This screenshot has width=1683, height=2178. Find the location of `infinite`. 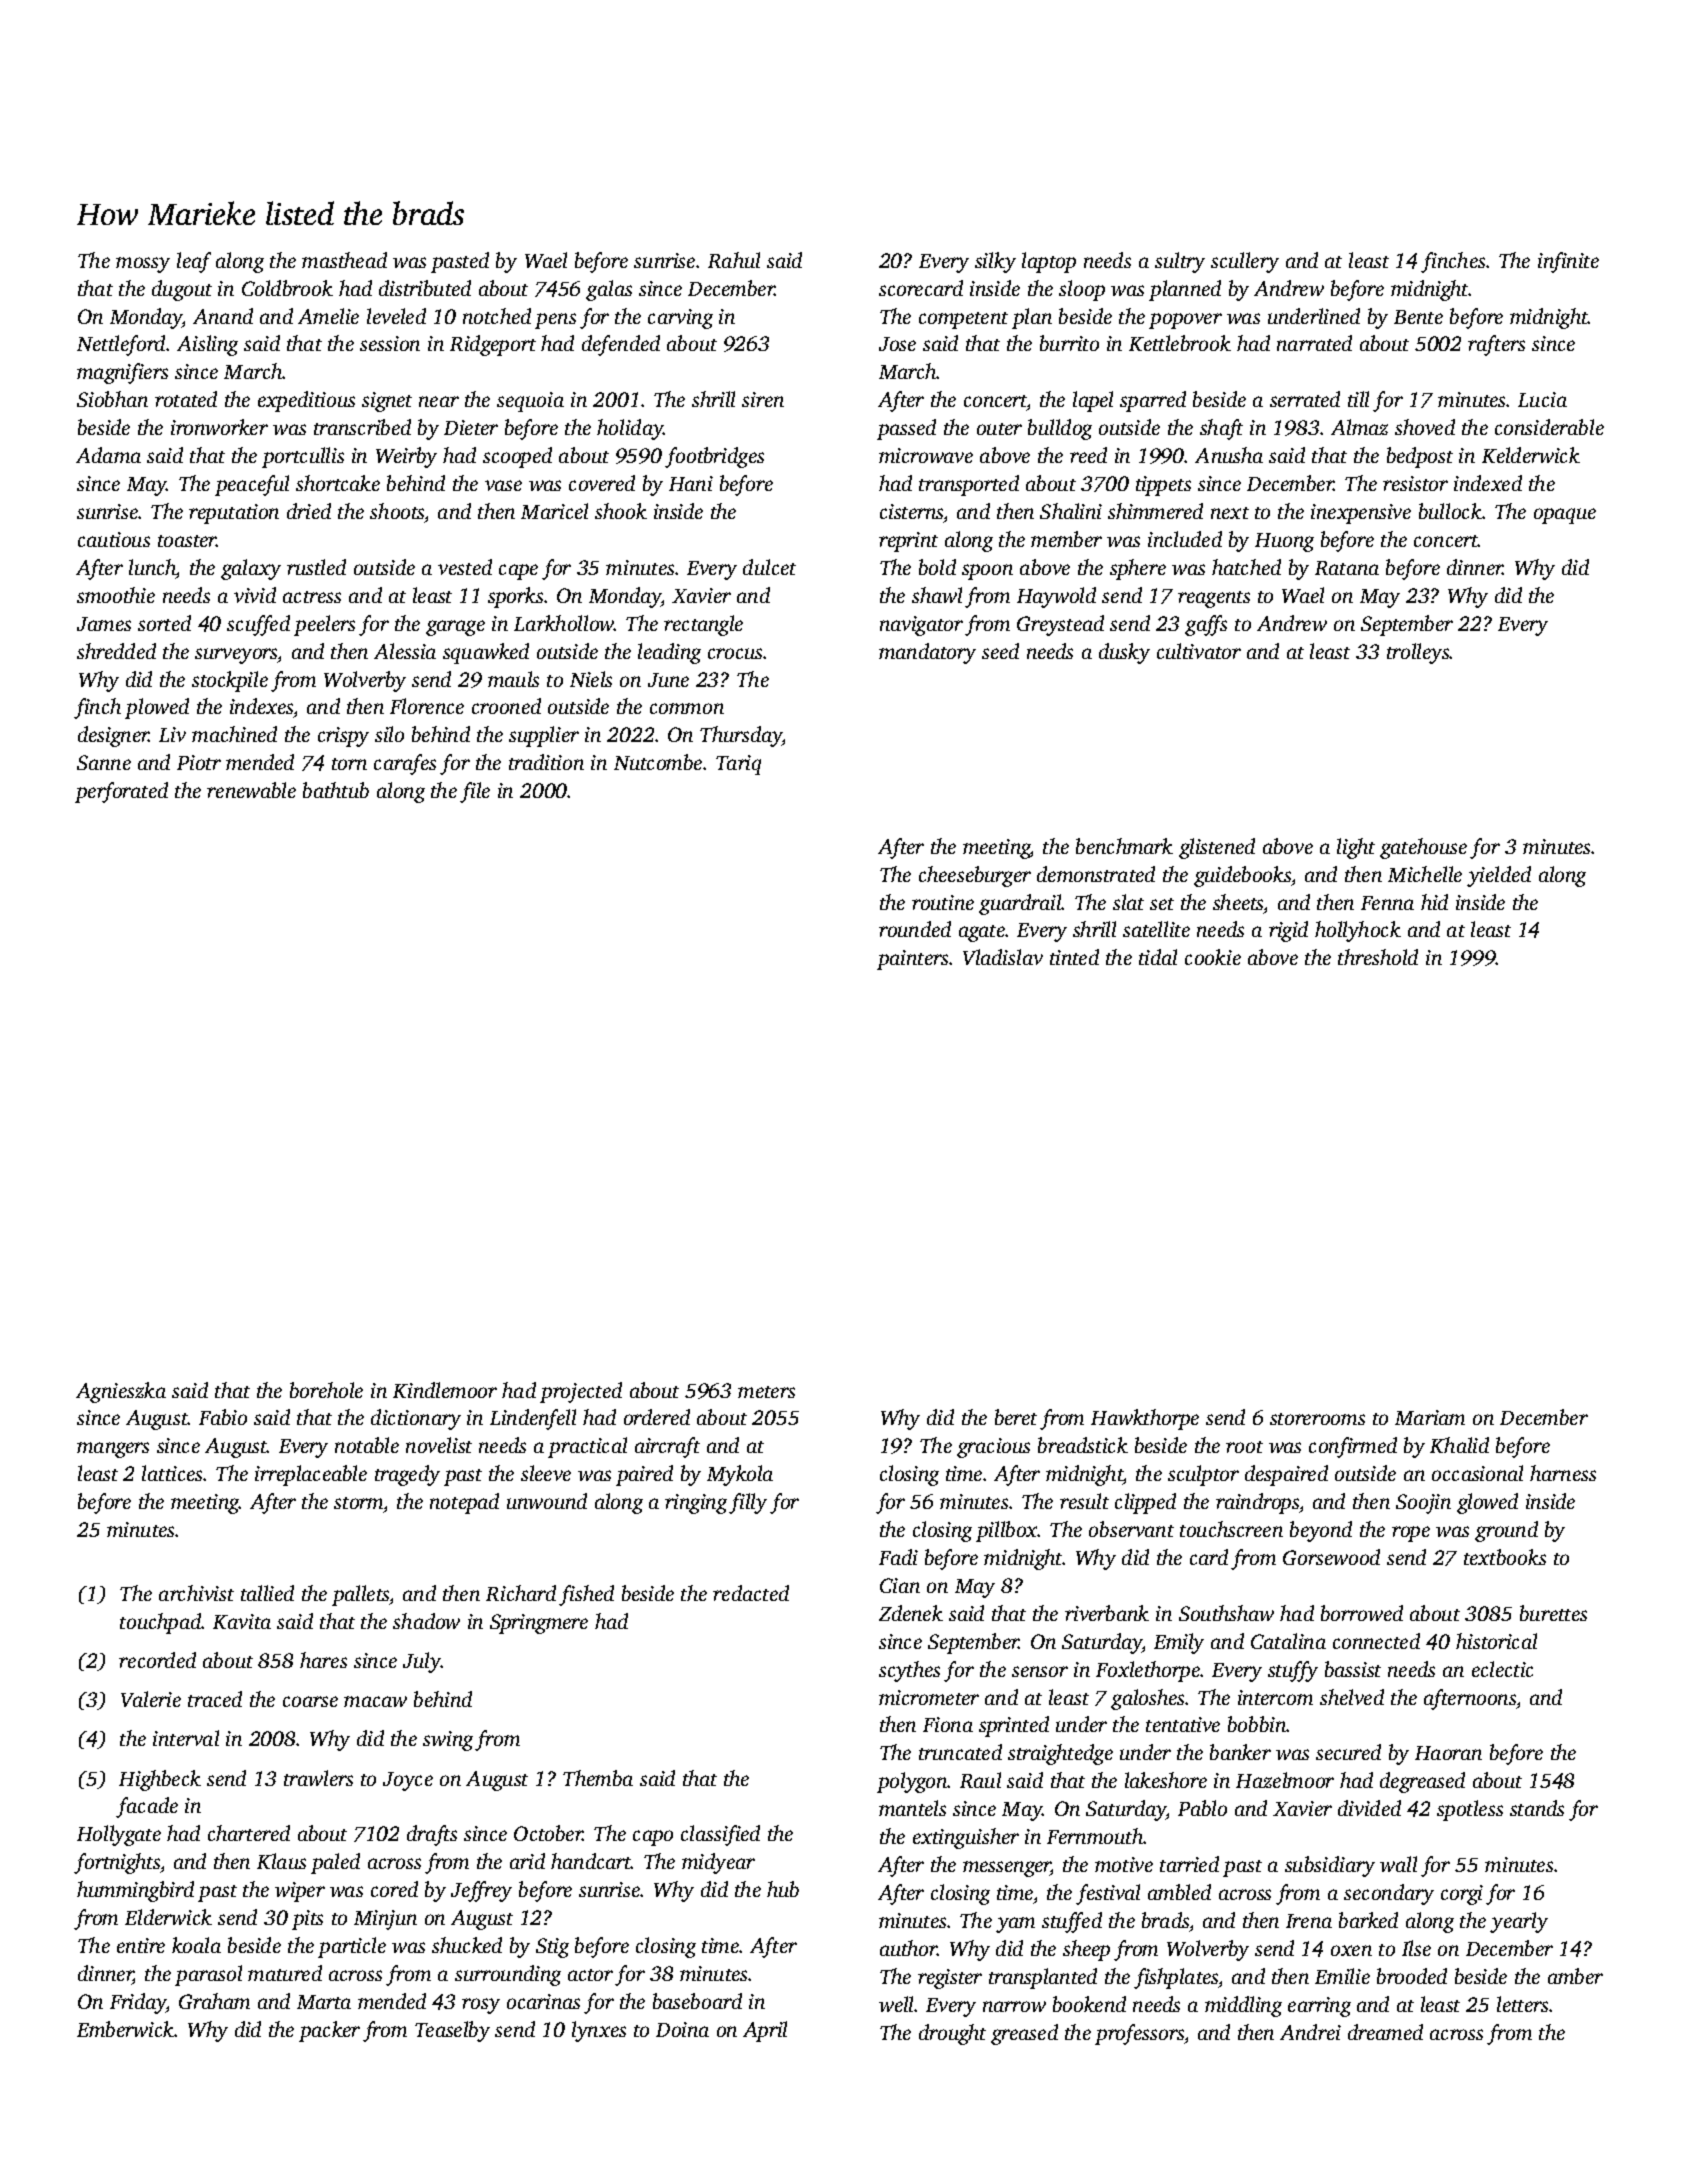

infinite is located at coordinates (1568, 262).
